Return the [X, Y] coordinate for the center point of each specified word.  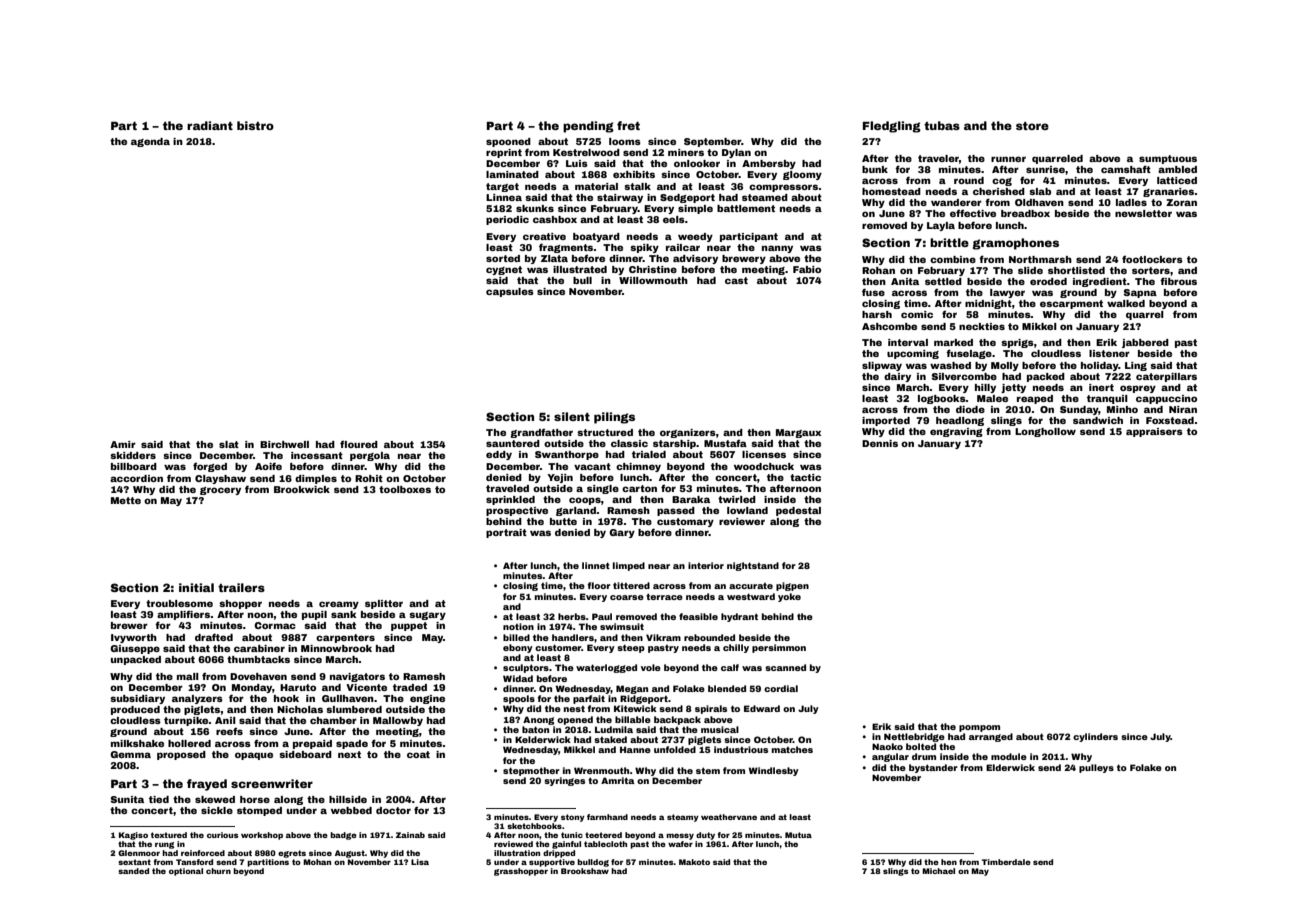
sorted [503, 258]
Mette [126, 500]
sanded [133, 871]
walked [1126, 303]
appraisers [1154, 432]
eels [674, 219]
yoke [789, 597]
